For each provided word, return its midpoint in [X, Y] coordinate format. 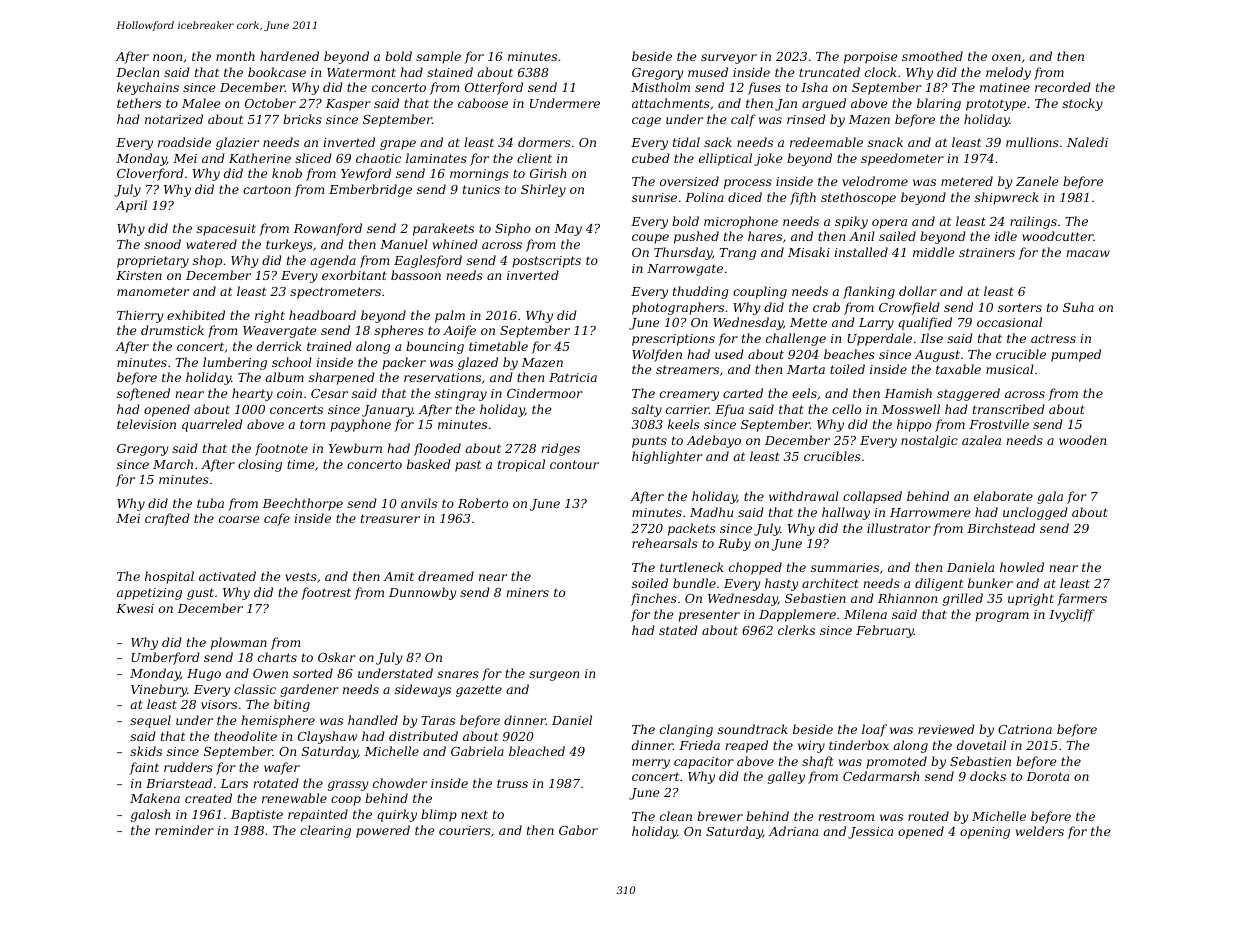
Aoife [459, 331]
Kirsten [139, 275]
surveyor [729, 59]
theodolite [245, 736]
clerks [796, 630]
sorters [1020, 307]
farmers [1082, 599]
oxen [1006, 57]
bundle [694, 583]
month [235, 56]
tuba [210, 503]
